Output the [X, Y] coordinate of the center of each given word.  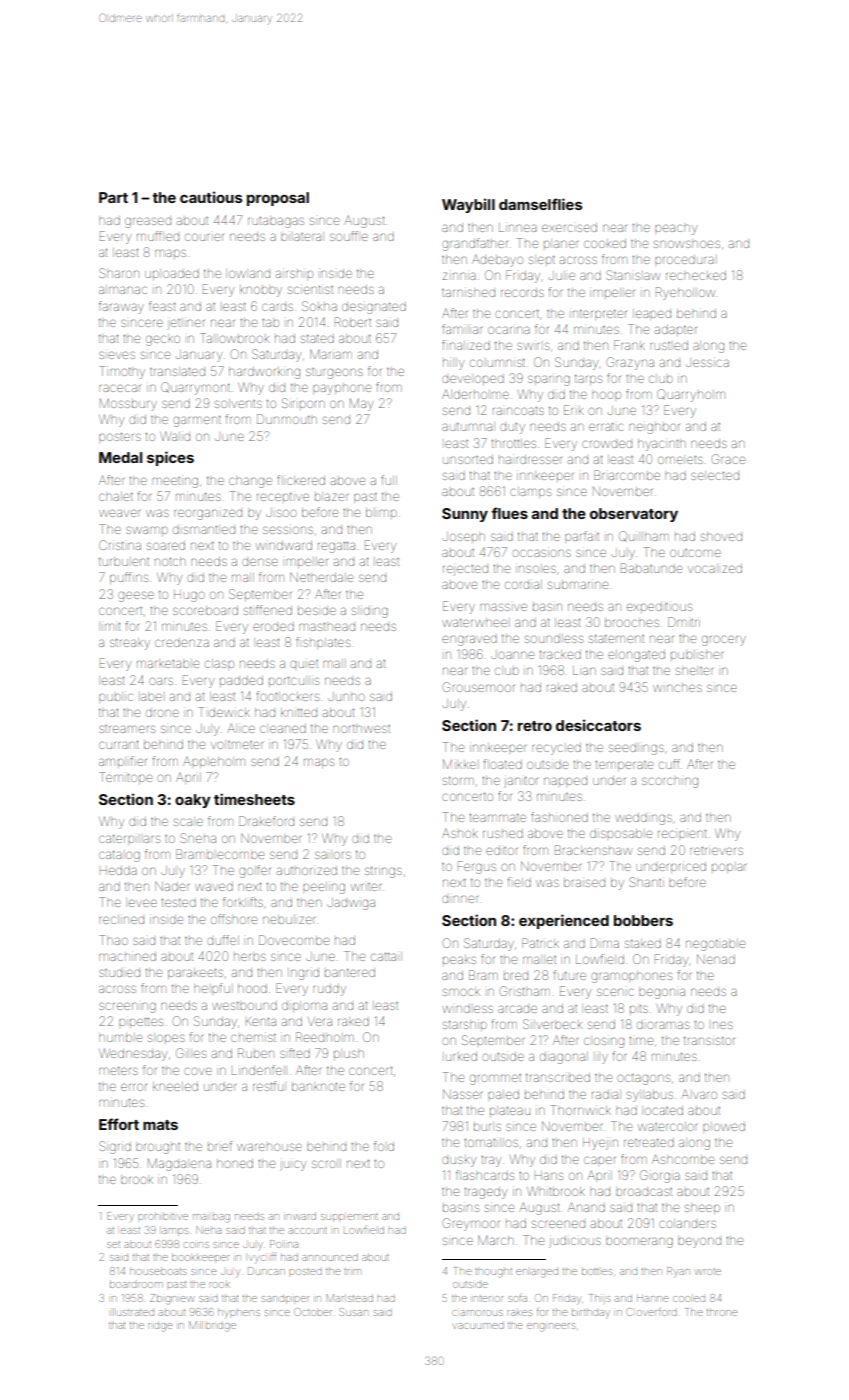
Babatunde [651, 568]
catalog [119, 856]
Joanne [512, 654]
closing [604, 1042]
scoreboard [205, 610]
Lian [584, 670]
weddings [643, 819]
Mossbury [128, 404]
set [113, 1245]
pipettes [141, 1022]
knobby [261, 291]
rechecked [696, 275]
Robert [353, 322]
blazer [331, 497]
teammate [497, 817]
